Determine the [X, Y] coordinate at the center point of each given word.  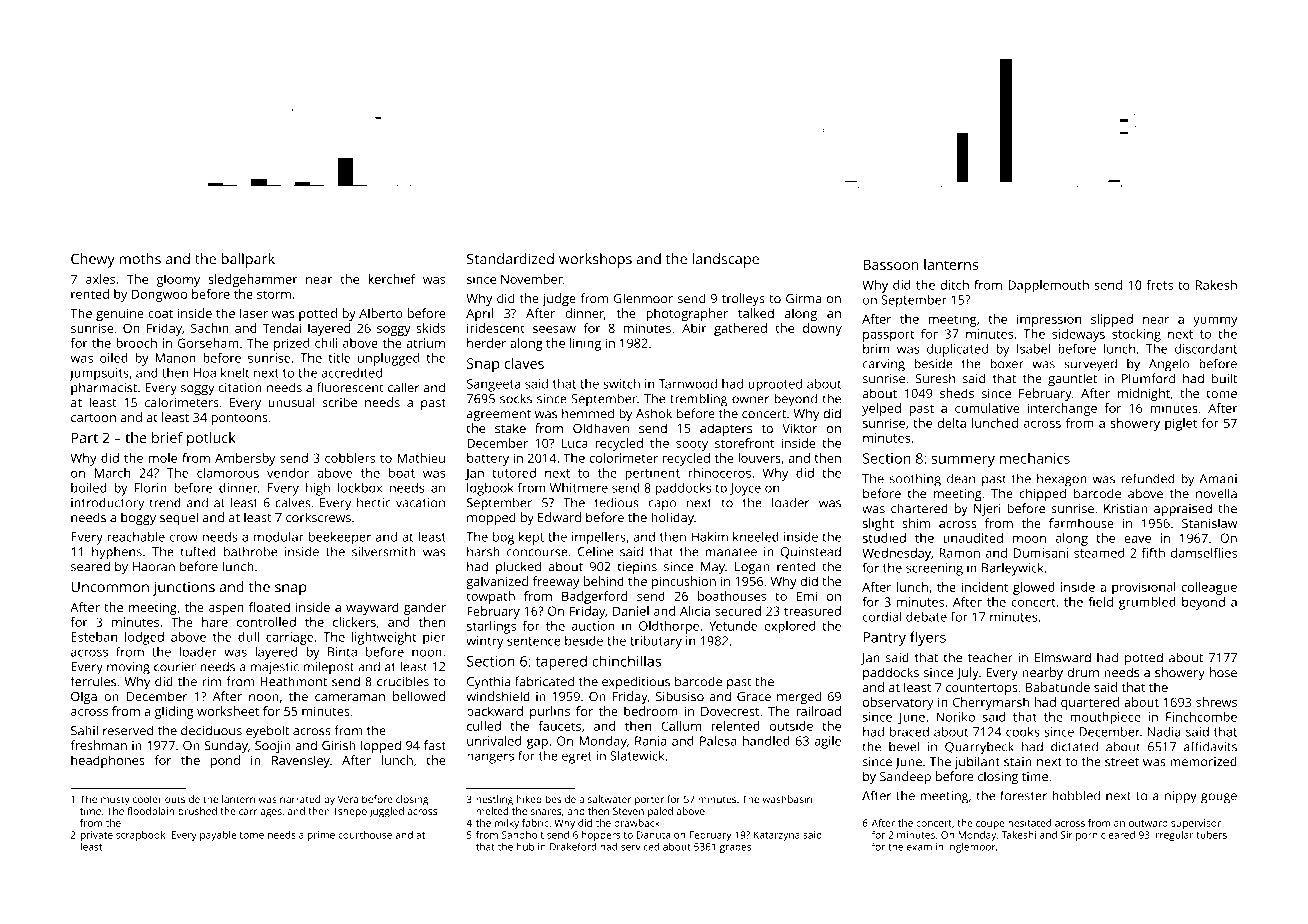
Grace [754, 696]
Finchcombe [1201, 717]
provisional [1144, 588]
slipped [1112, 320]
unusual [291, 402]
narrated [300, 799]
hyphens [117, 553]
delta [951, 423]
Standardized [510, 259]
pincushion [684, 582]
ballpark [248, 260]
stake [510, 428]
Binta [342, 652]
